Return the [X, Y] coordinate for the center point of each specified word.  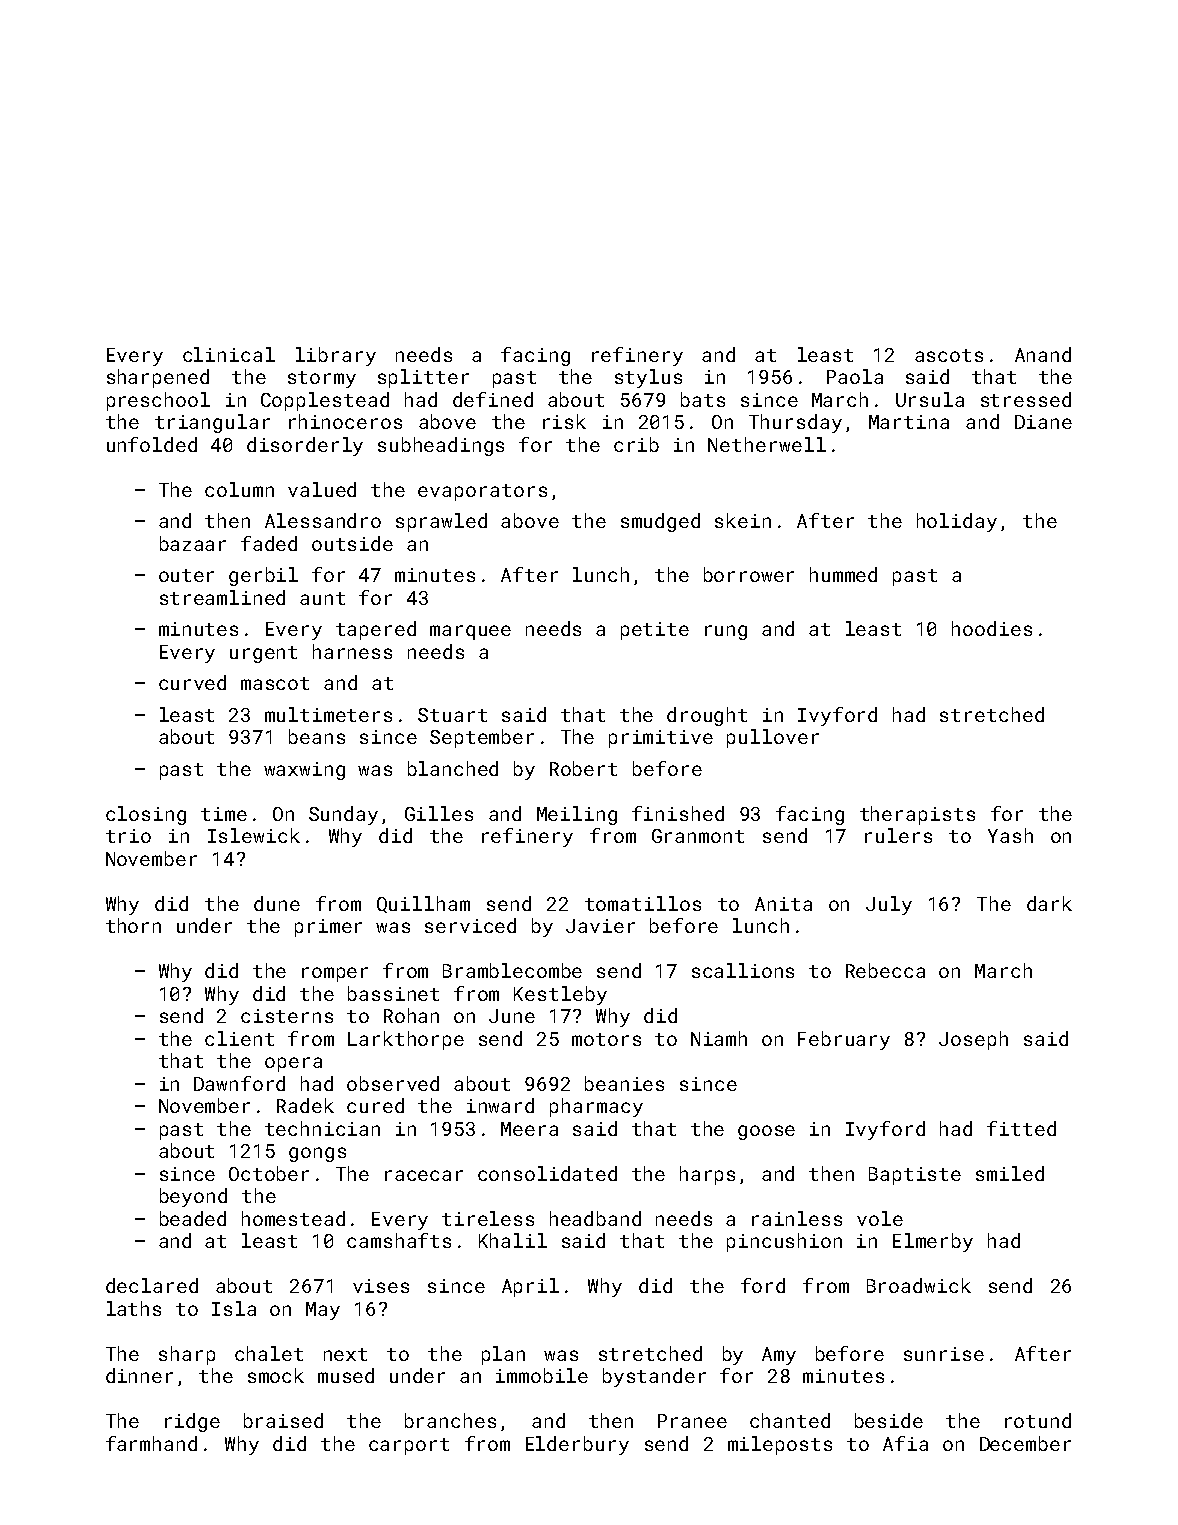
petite [655, 631]
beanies [624, 1083]
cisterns [287, 1016]
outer [186, 575]
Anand [1043, 354]
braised [283, 1420]
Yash [1010, 835]
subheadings [441, 446]
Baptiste [915, 1176]
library [336, 356]
